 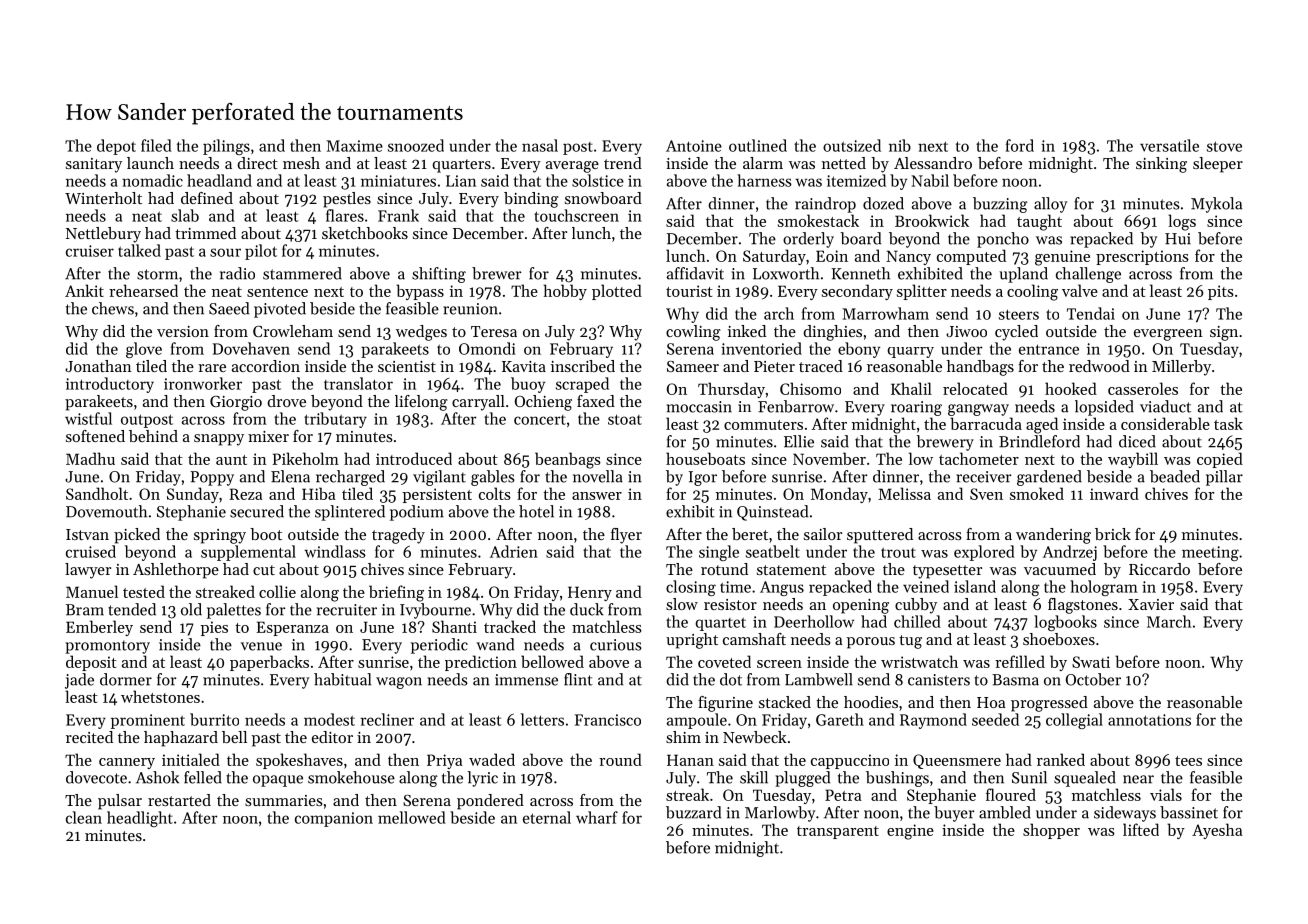 What do you see at coordinates (598, 180) in the page?
I see `solstice` at bounding box center [598, 180].
